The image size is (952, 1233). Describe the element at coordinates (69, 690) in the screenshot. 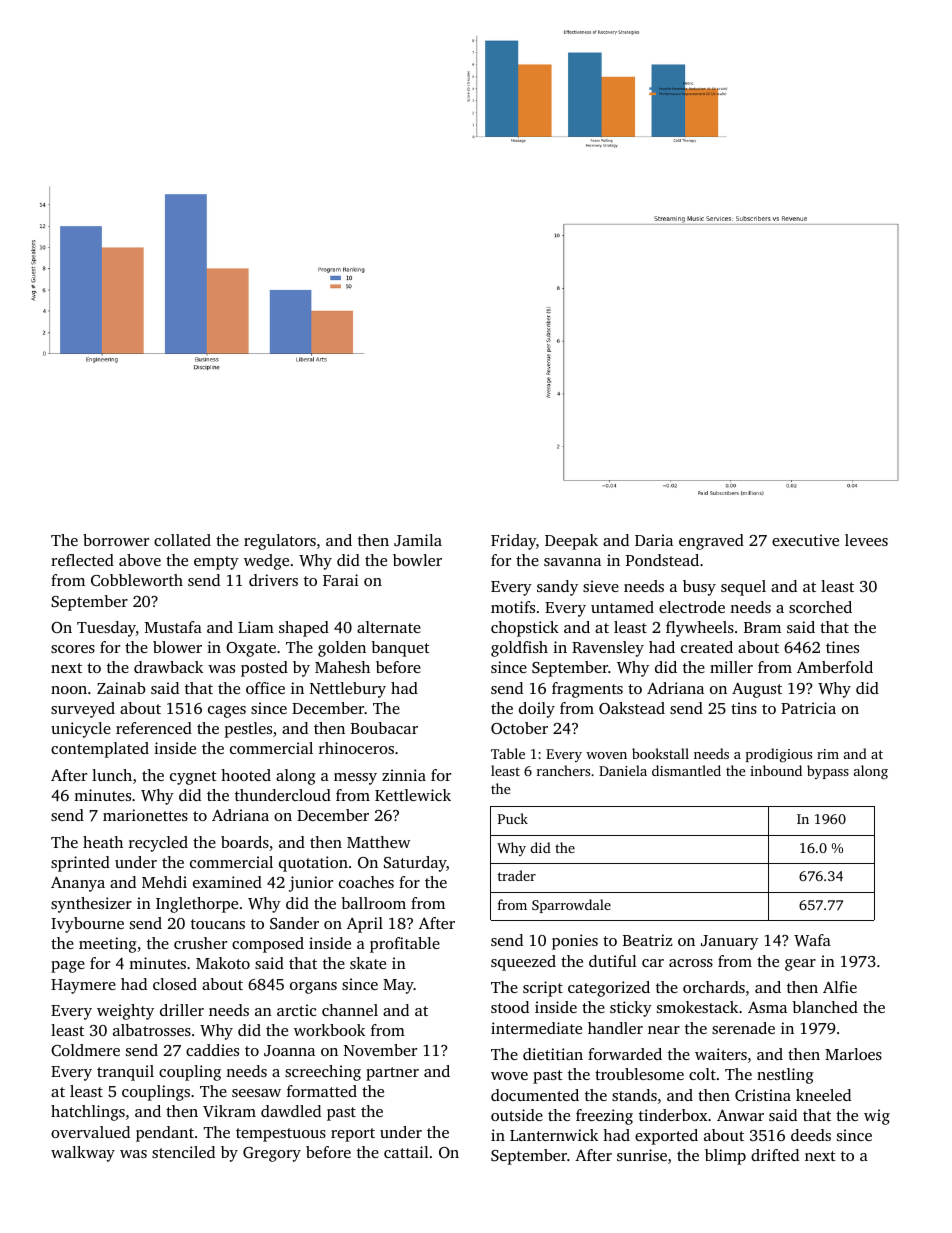

I see `noon` at that location.
